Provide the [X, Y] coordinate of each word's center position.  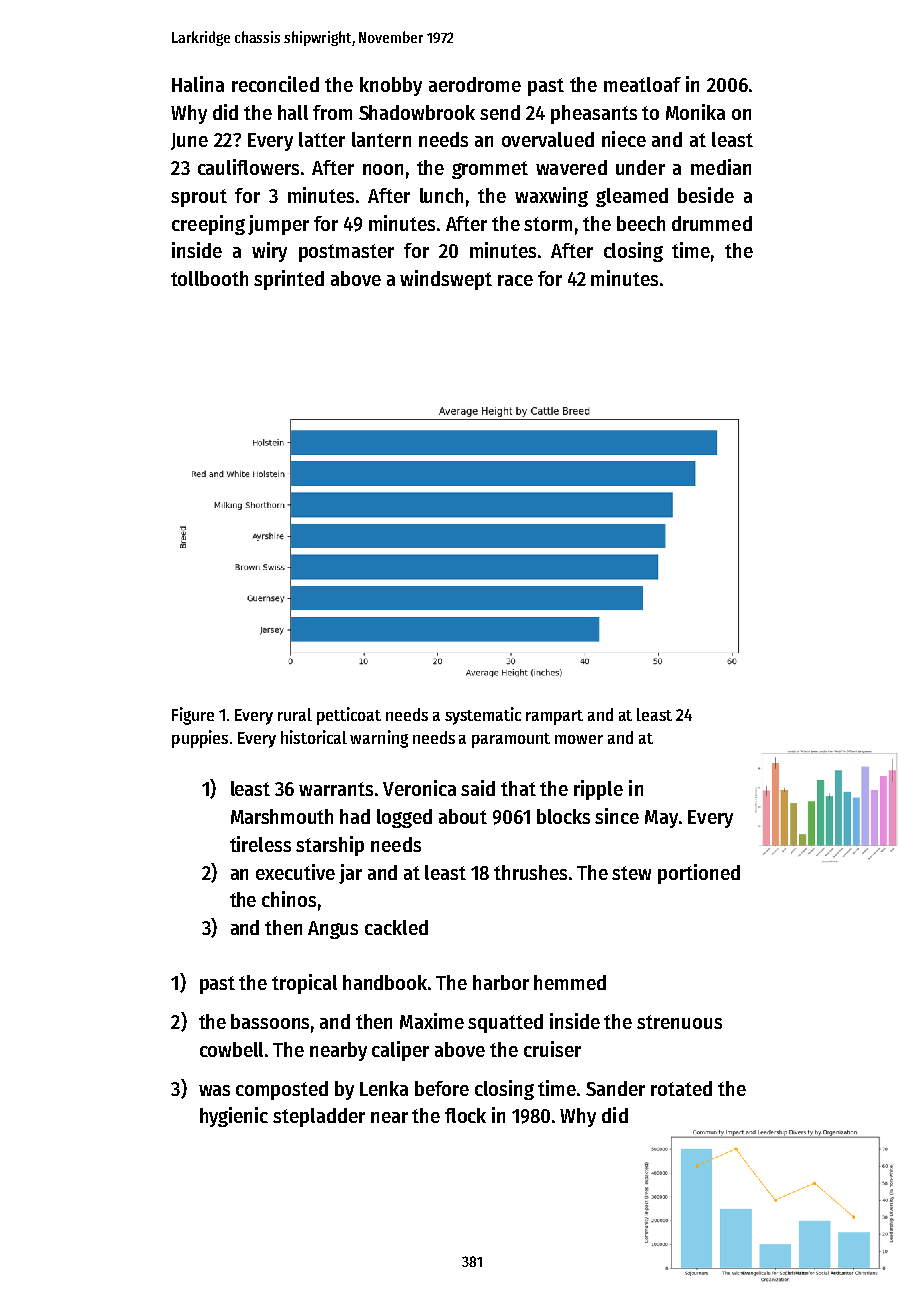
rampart [554, 717]
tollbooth [209, 278]
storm [548, 224]
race [515, 280]
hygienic [234, 1117]
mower [579, 739]
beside [706, 195]
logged [404, 818]
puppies [200, 739]
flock [465, 1115]
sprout [199, 198]
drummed [712, 223]
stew [631, 873]
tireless [260, 844]
